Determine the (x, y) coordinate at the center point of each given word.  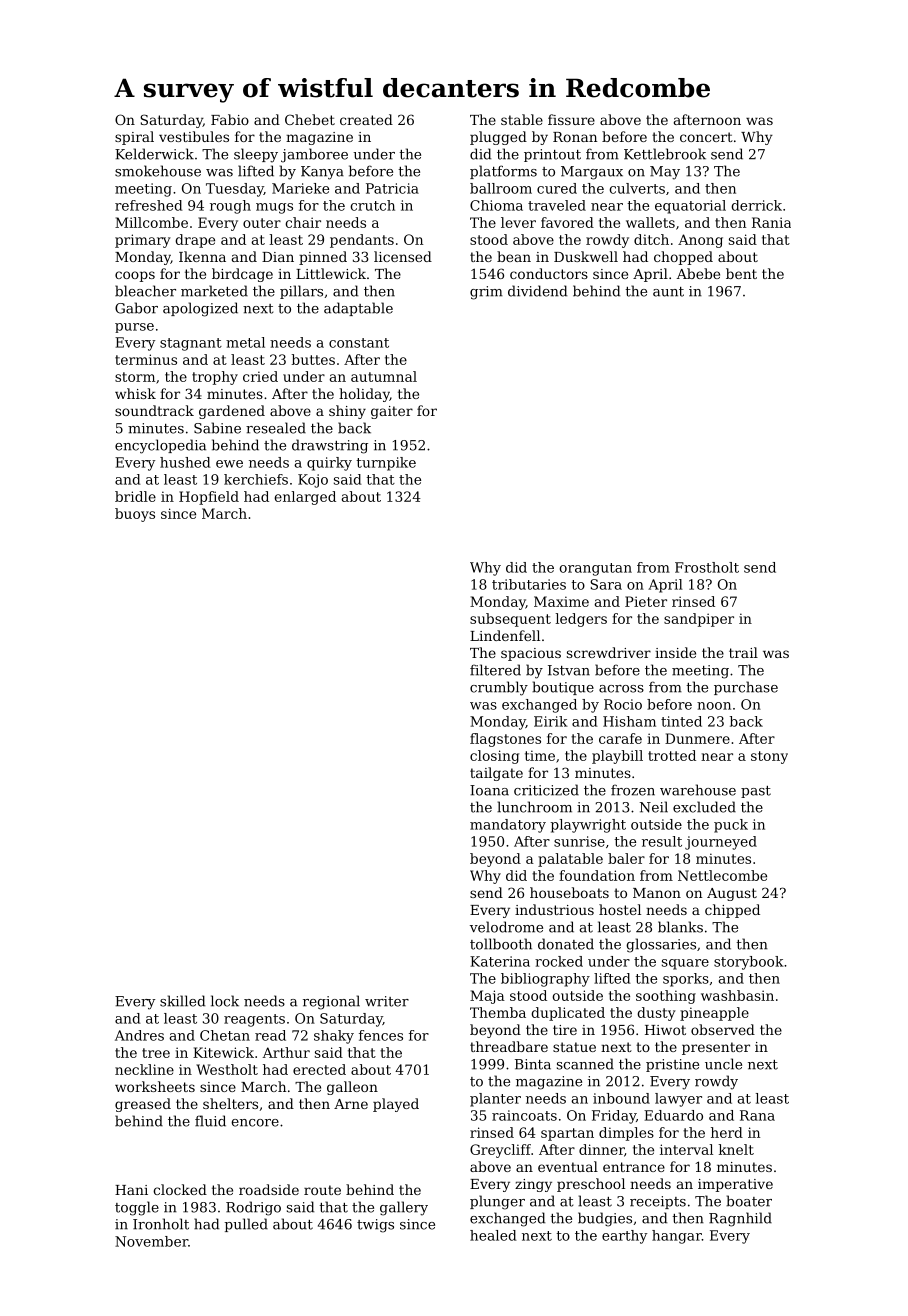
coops (135, 276)
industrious (554, 909)
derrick (756, 205)
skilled (182, 1001)
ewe (229, 464)
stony (769, 757)
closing (494, 757)
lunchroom (534, 807)
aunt (668, 292)
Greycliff (500, 1151)
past (756, 792)
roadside (269, 1189)
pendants (362, 241)
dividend (537, 291)
